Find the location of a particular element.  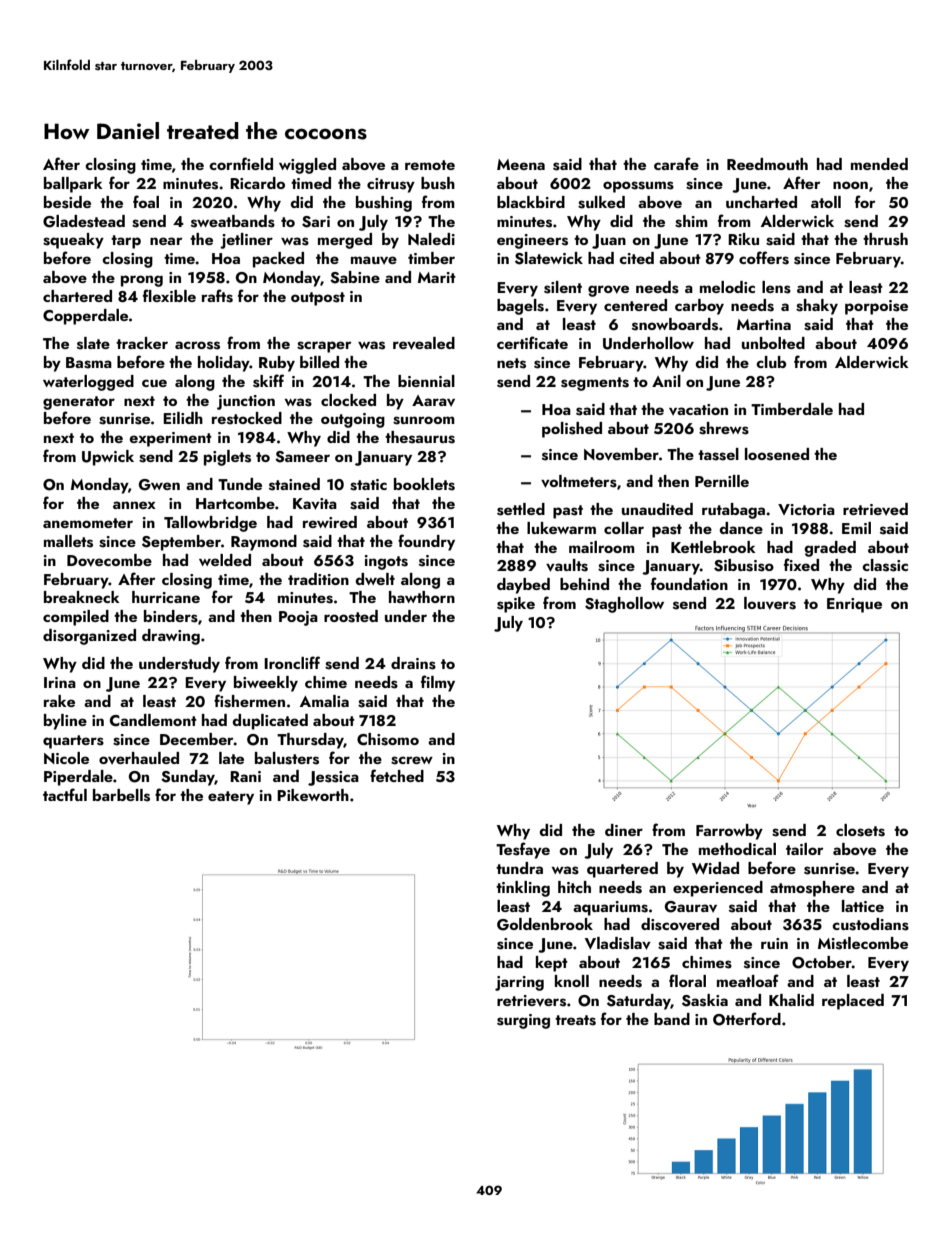

lens is located at coordinates (776, 287).
